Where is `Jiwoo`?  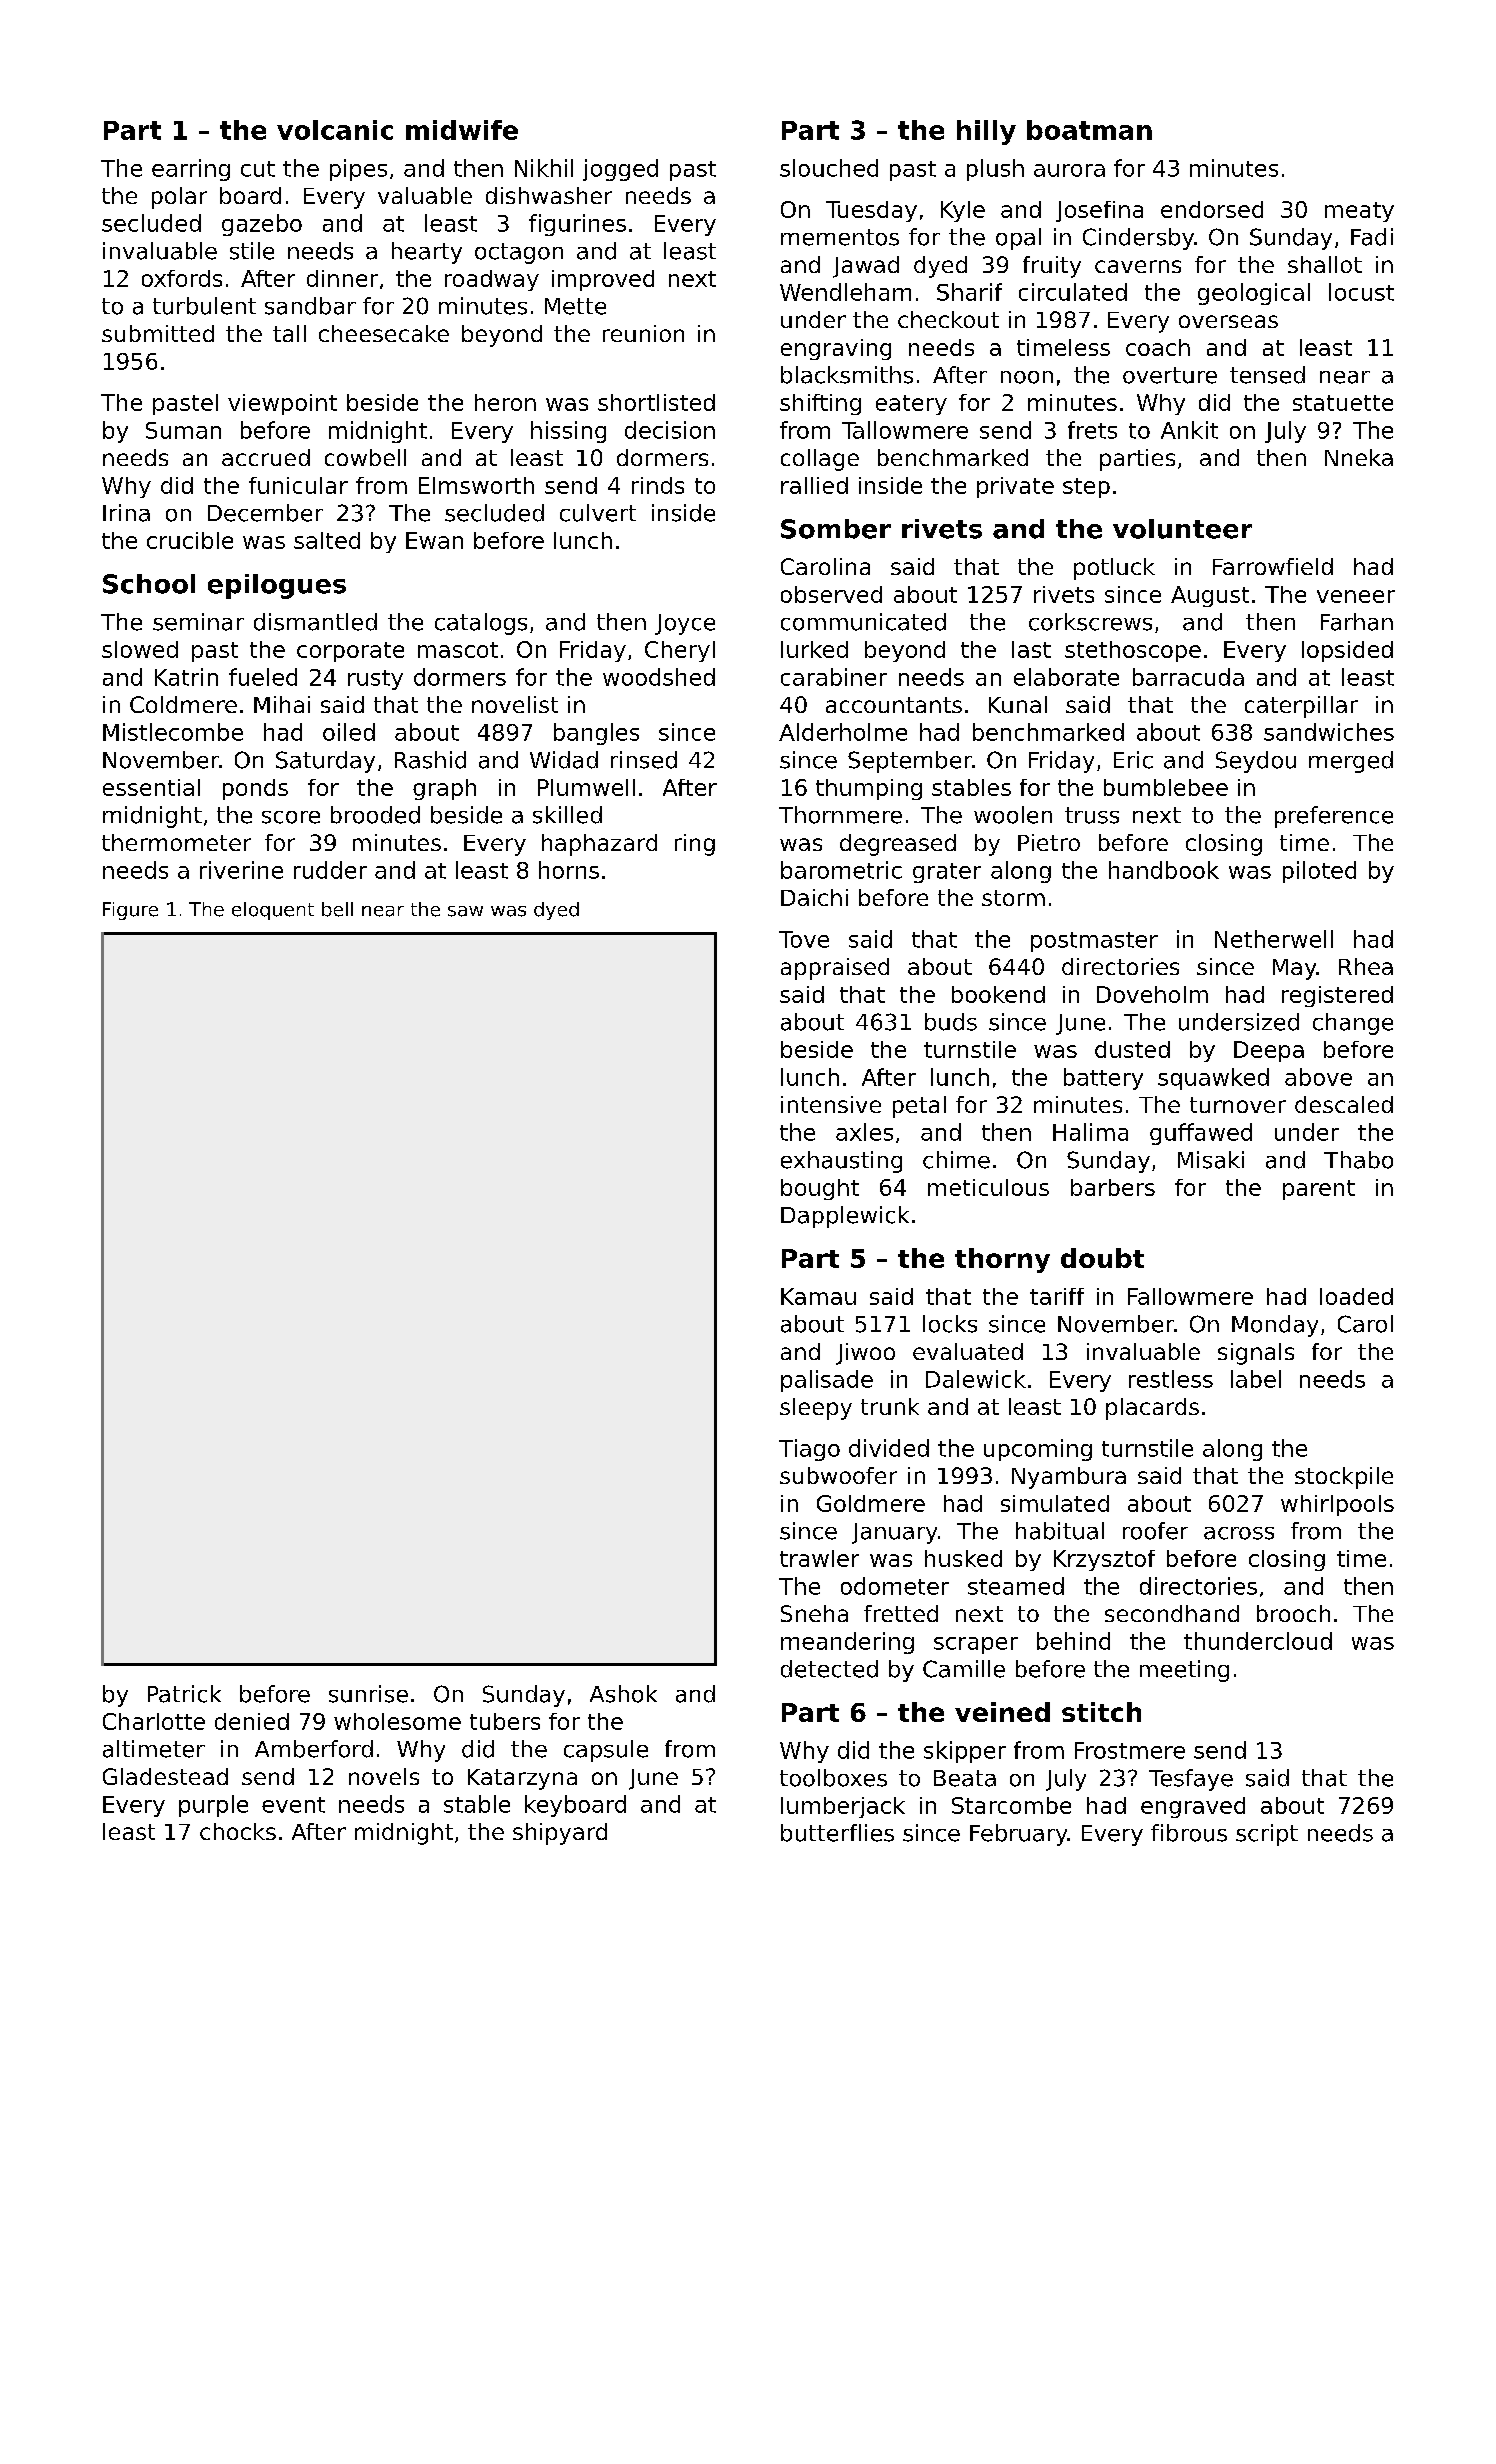 Jiwoo is located at coordinates (865, 1354).
